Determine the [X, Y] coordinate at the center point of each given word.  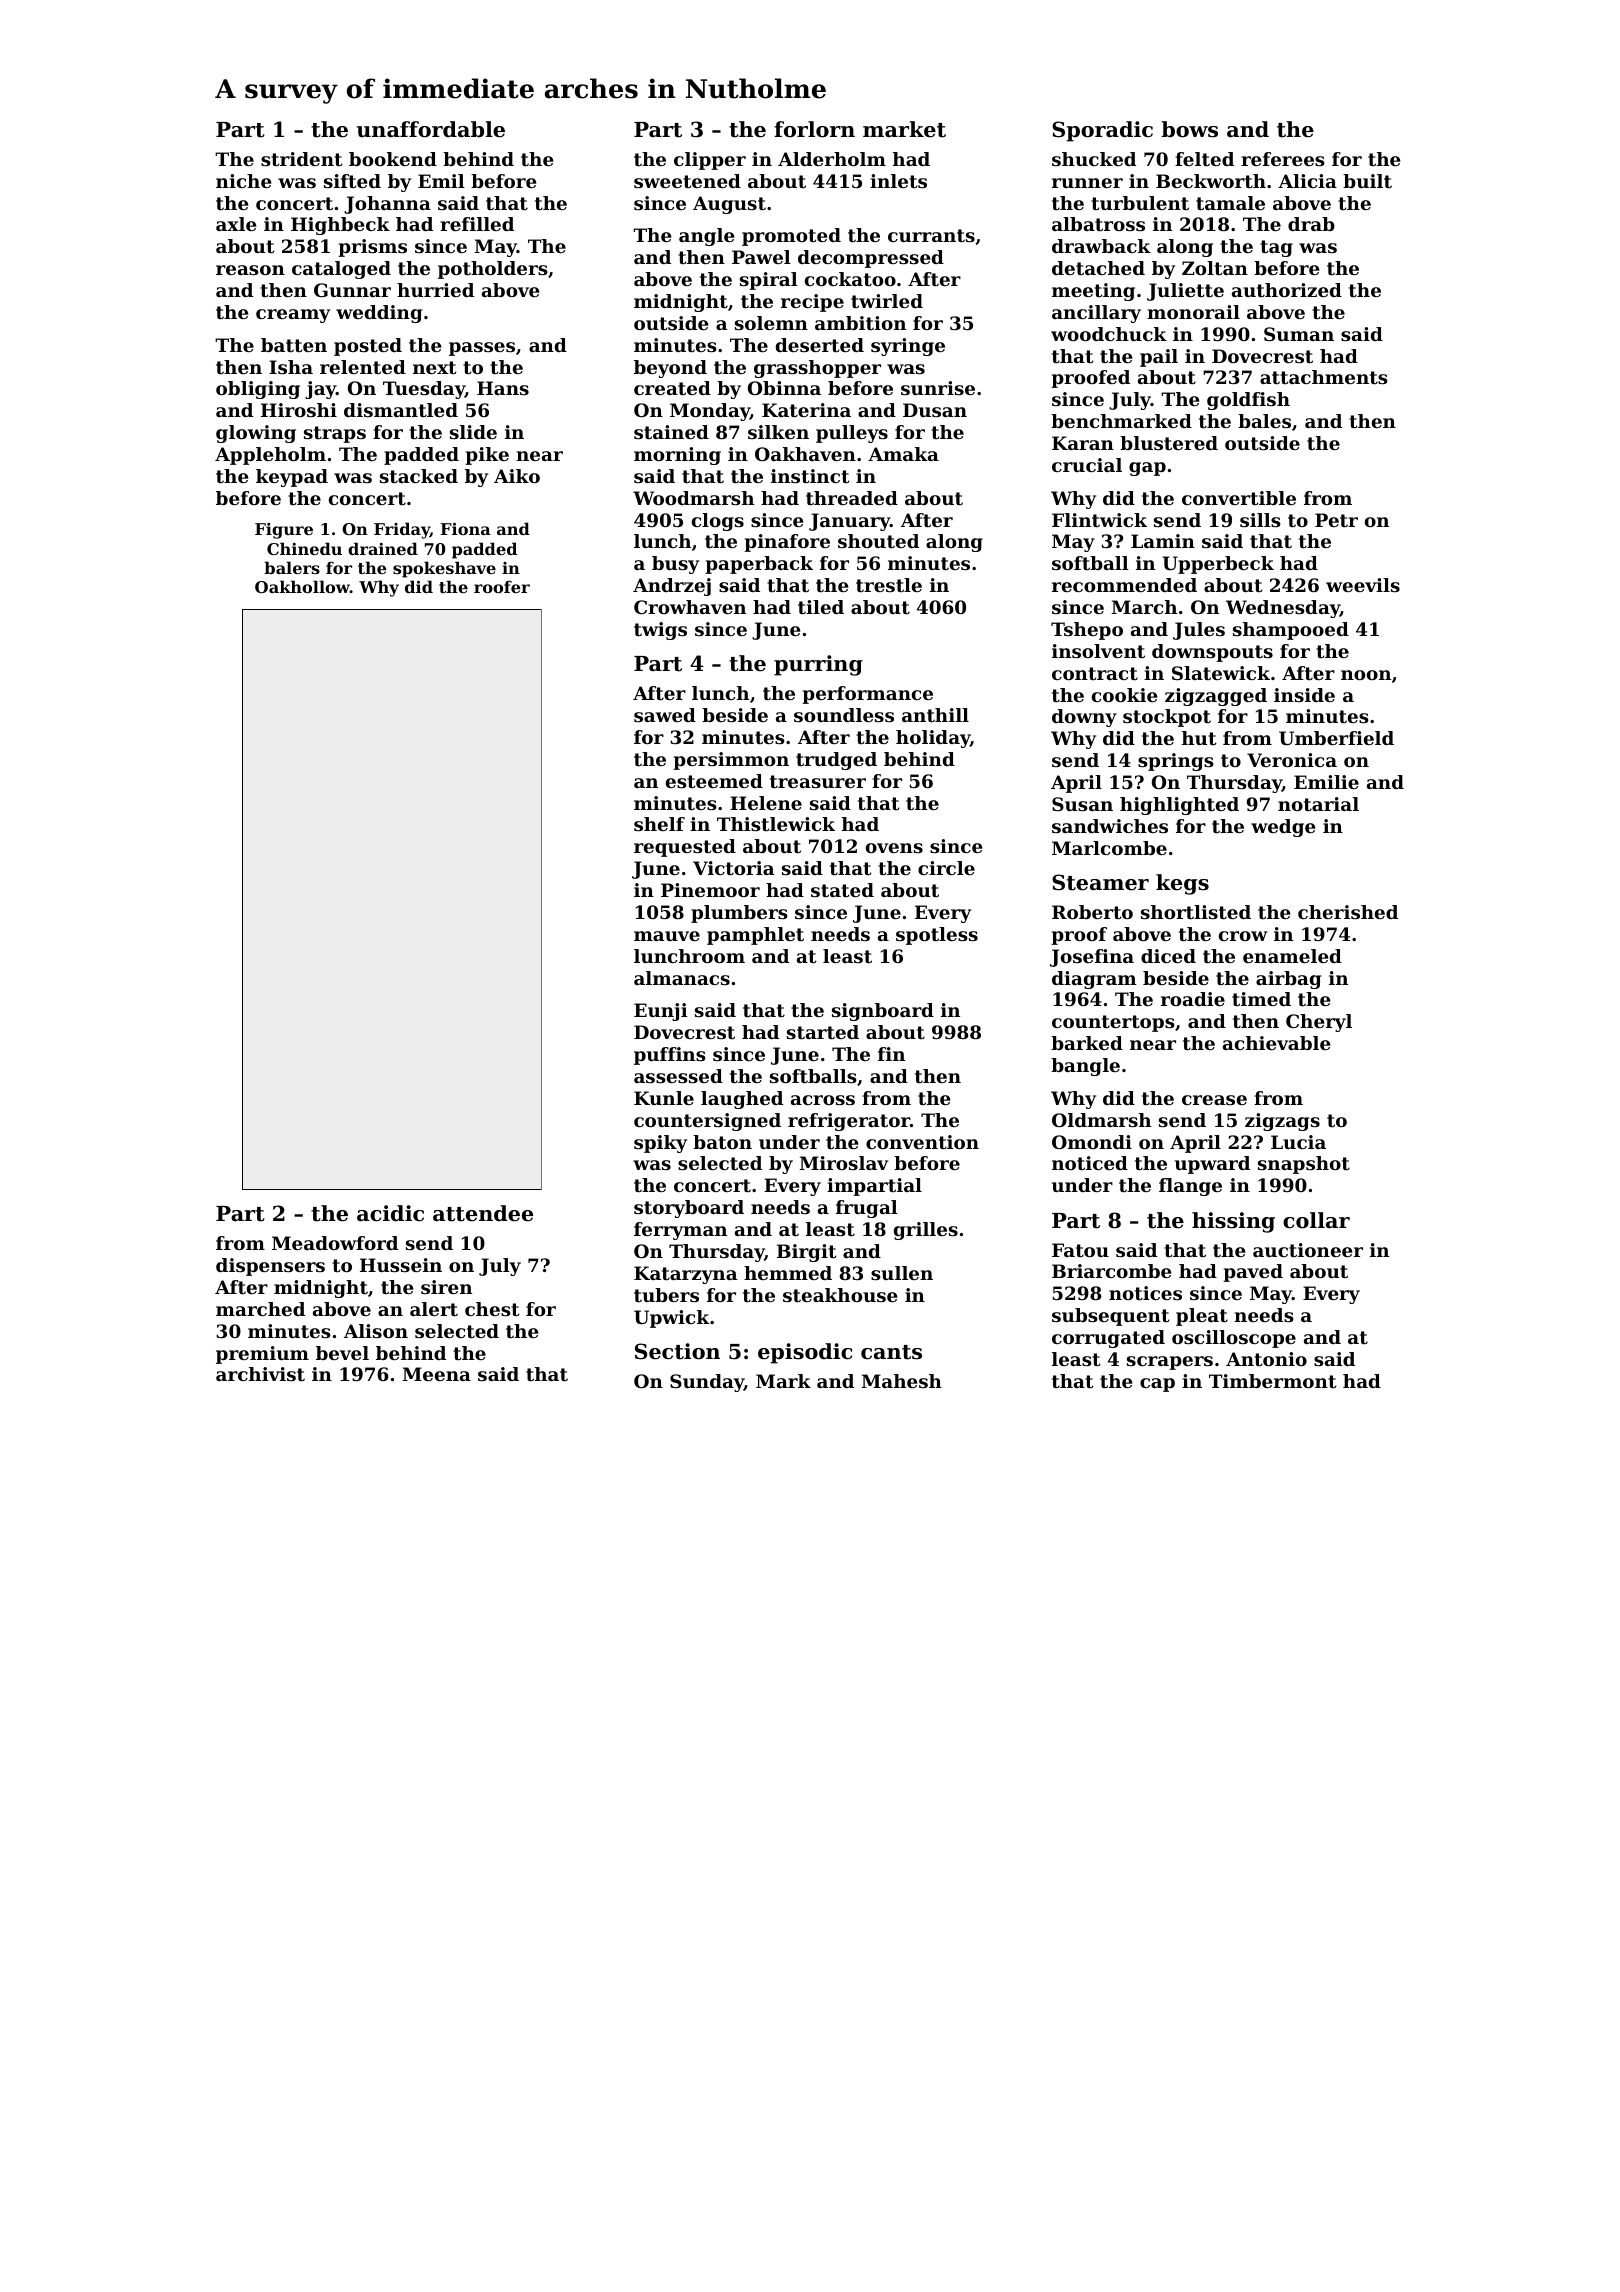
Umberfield [1336, 738]
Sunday [707, 1383]
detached [1098, 268]
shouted [878, 541]
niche [243, 181]
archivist [260, 1374]
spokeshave [444, 569]
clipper [710, 161]
